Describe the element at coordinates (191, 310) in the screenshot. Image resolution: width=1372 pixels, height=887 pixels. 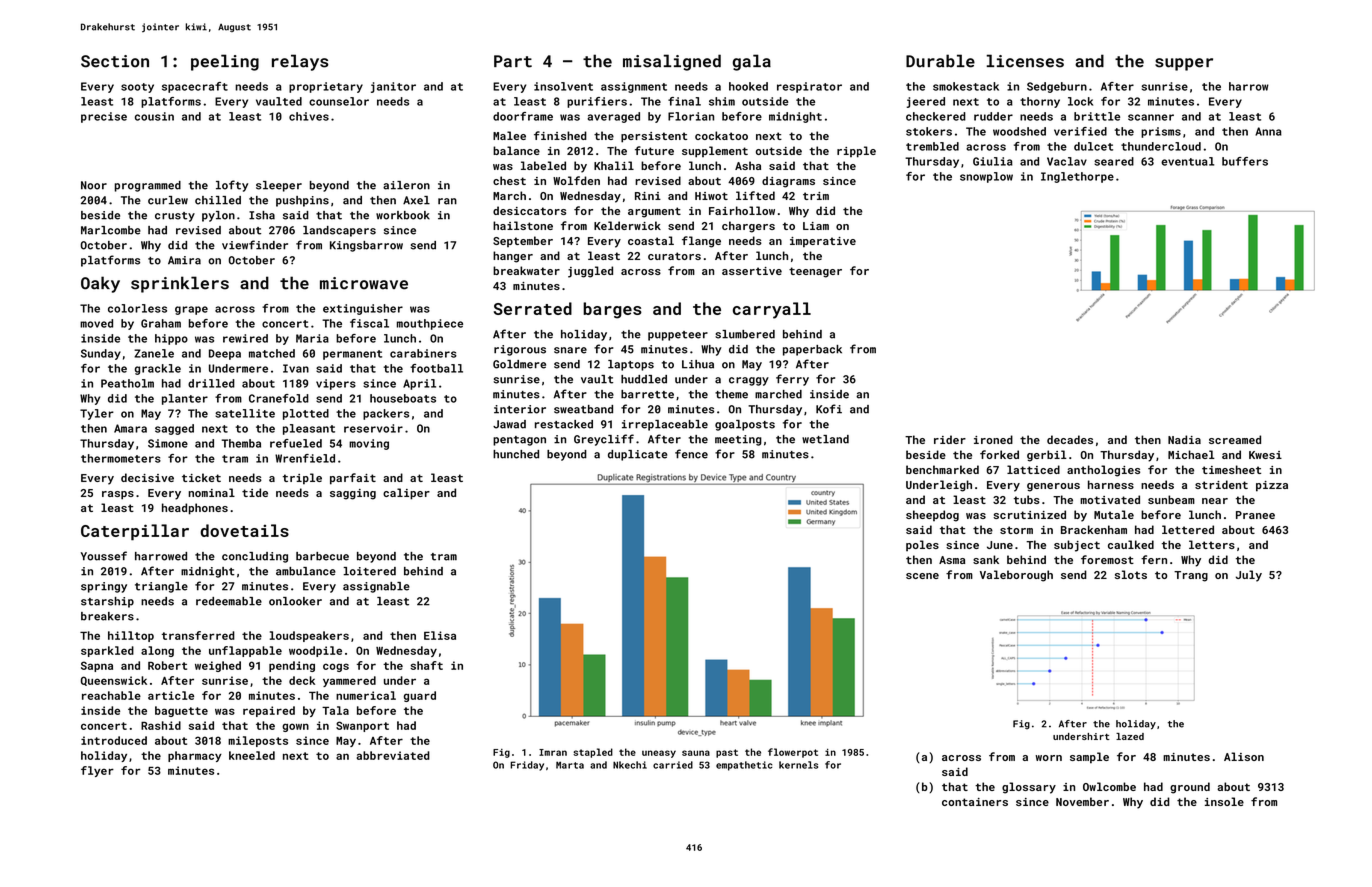
I see `grape` at that location.
